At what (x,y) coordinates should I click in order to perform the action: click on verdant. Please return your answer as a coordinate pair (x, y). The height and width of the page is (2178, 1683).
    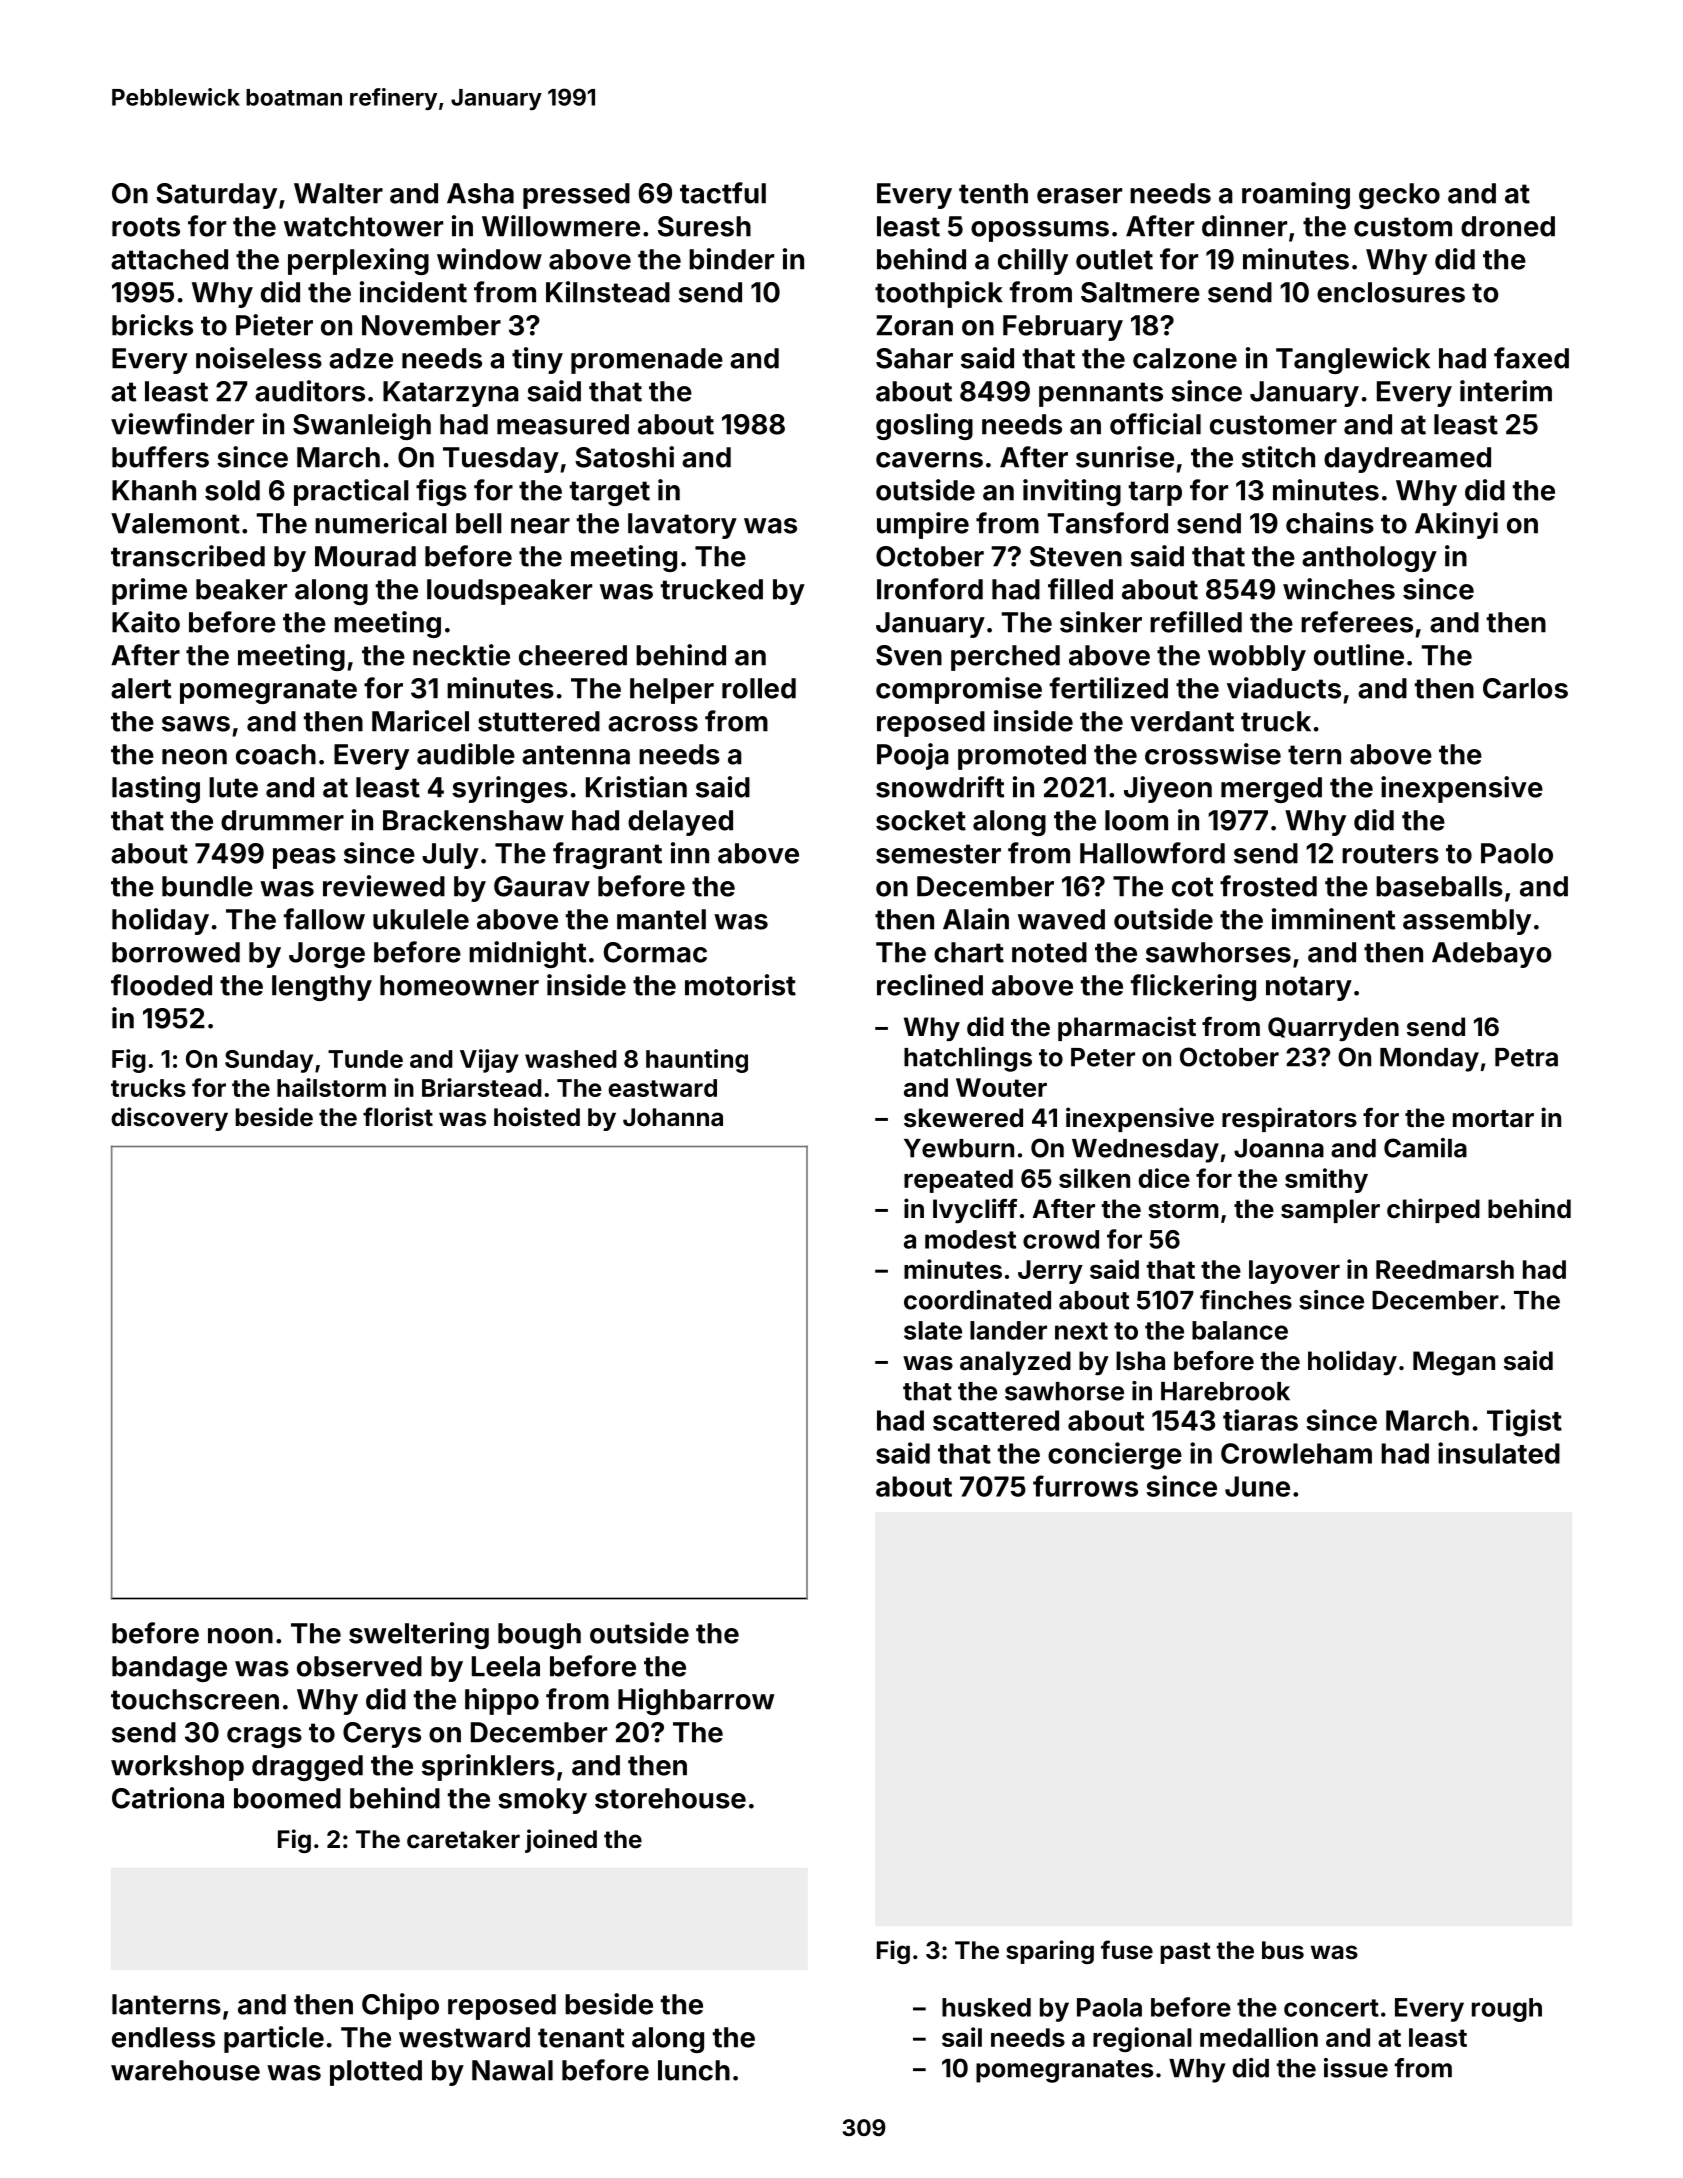
    Looking at the image, I should click on (1182, 721).
